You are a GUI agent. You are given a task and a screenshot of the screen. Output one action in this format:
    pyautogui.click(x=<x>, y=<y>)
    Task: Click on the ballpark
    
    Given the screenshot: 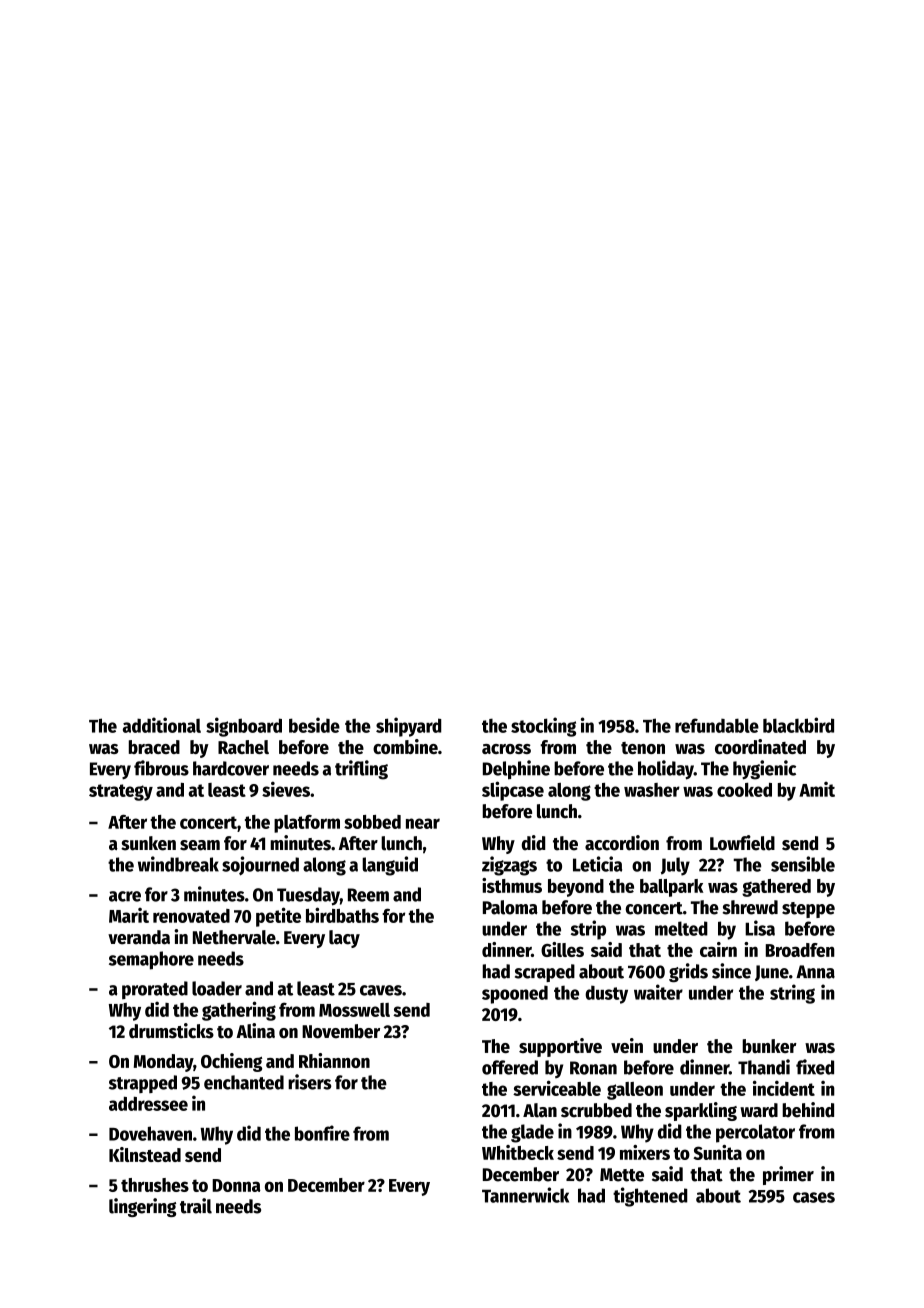 What is the action you would take?
    pyautogui.click(x=671, y=888)
